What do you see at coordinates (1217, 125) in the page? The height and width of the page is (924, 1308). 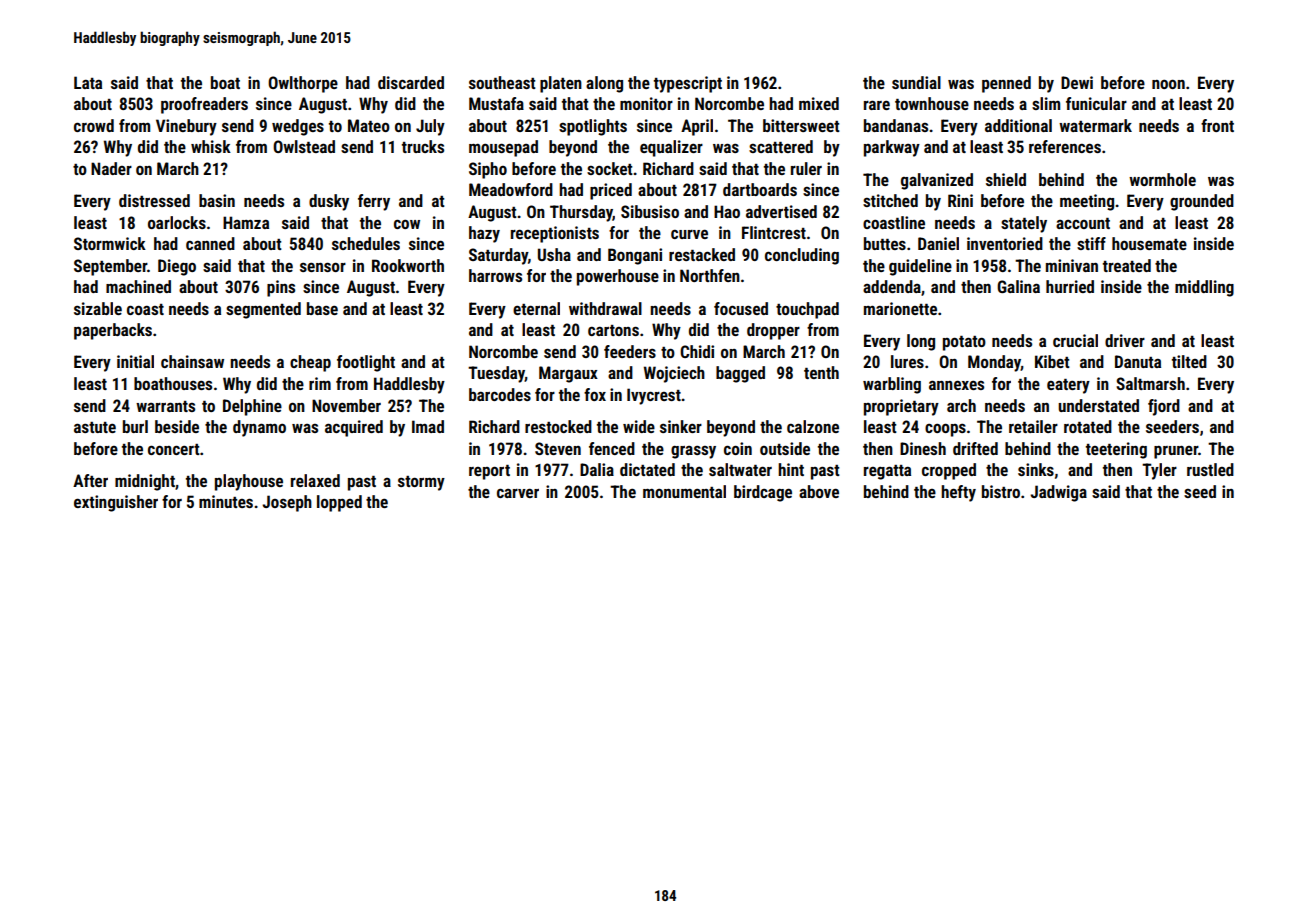 I see `front` at bounding box center [1217, 125].
